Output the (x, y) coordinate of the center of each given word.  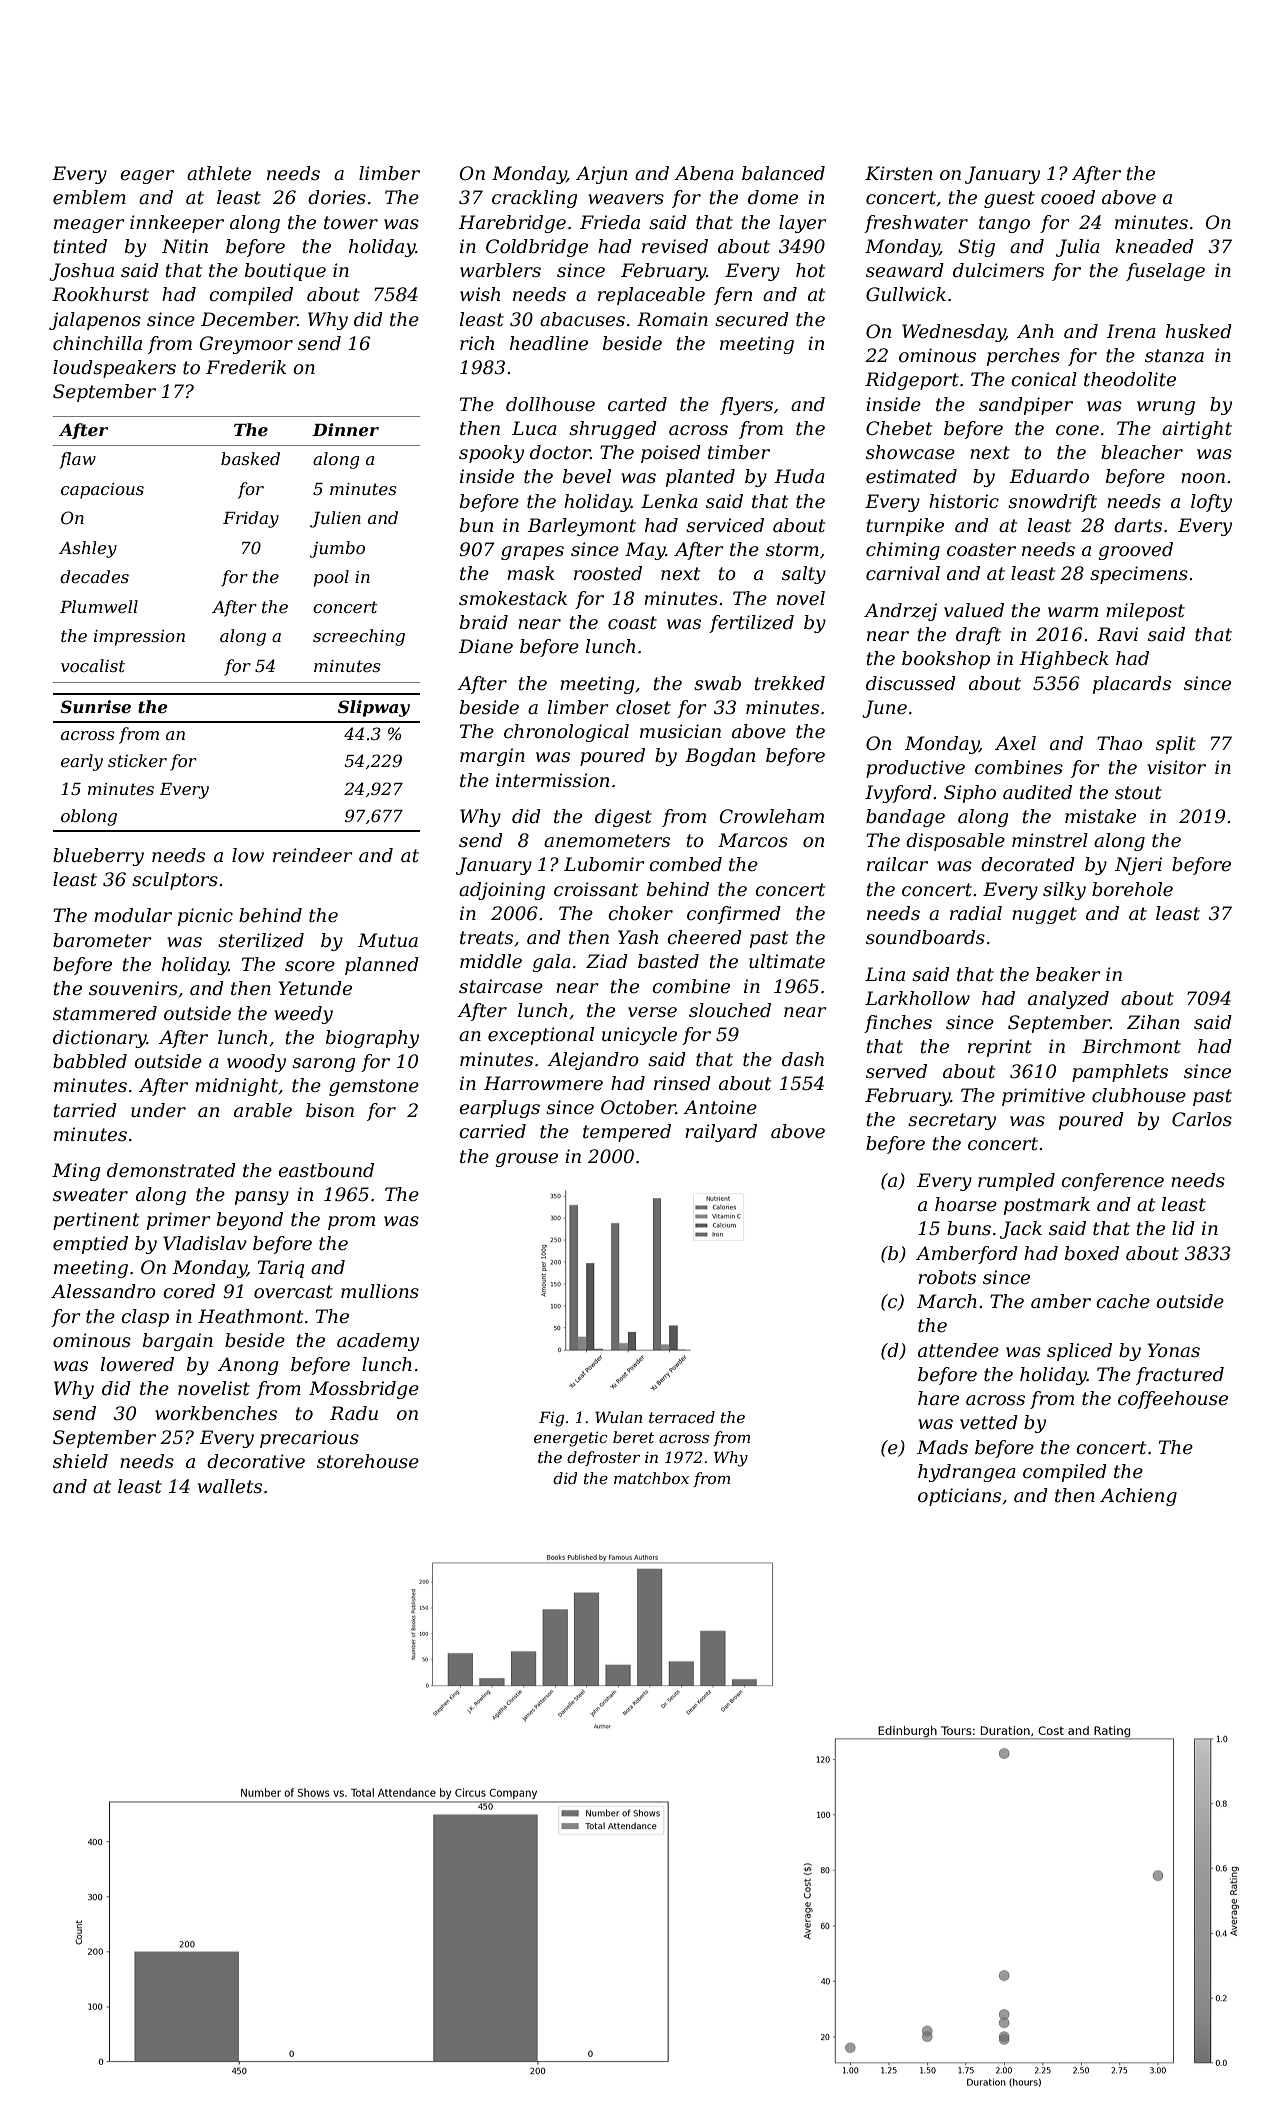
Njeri (1138, 866)
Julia (1078, 248)
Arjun (601, 175)
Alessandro (103, 1291)
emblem (89, 197)
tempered (627, 1133)
